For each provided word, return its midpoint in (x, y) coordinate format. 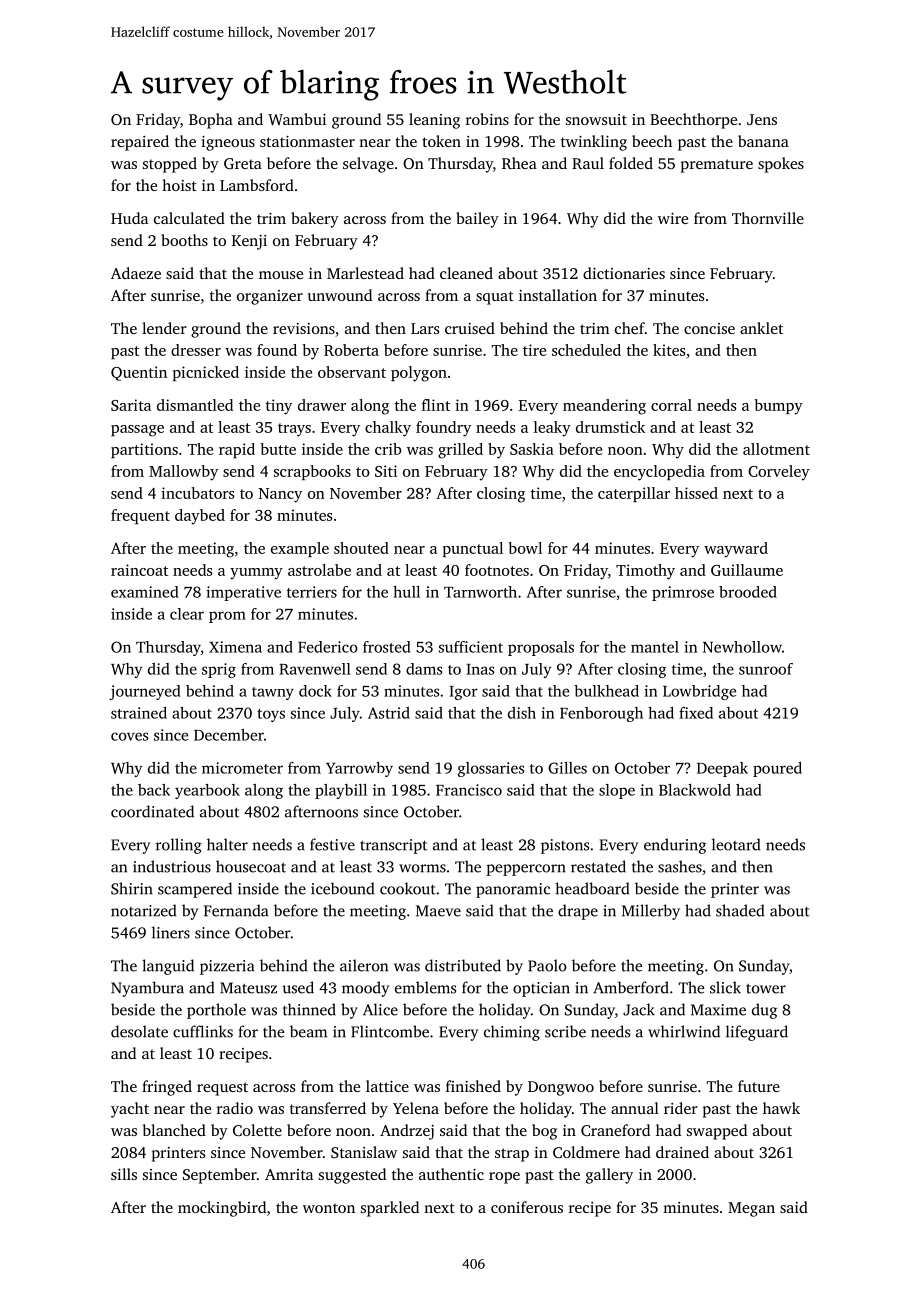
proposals (541, 648)
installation (558, 295)
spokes (781, 165)
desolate (139, 1031)
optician (541, 989)
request (222, 1089)
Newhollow (742, 647)
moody (365, 989)
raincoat (139, 570)
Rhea (519, 163)
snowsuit (596, 119)
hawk (781, 1108)
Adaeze (136, 273)
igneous (228, 143)
